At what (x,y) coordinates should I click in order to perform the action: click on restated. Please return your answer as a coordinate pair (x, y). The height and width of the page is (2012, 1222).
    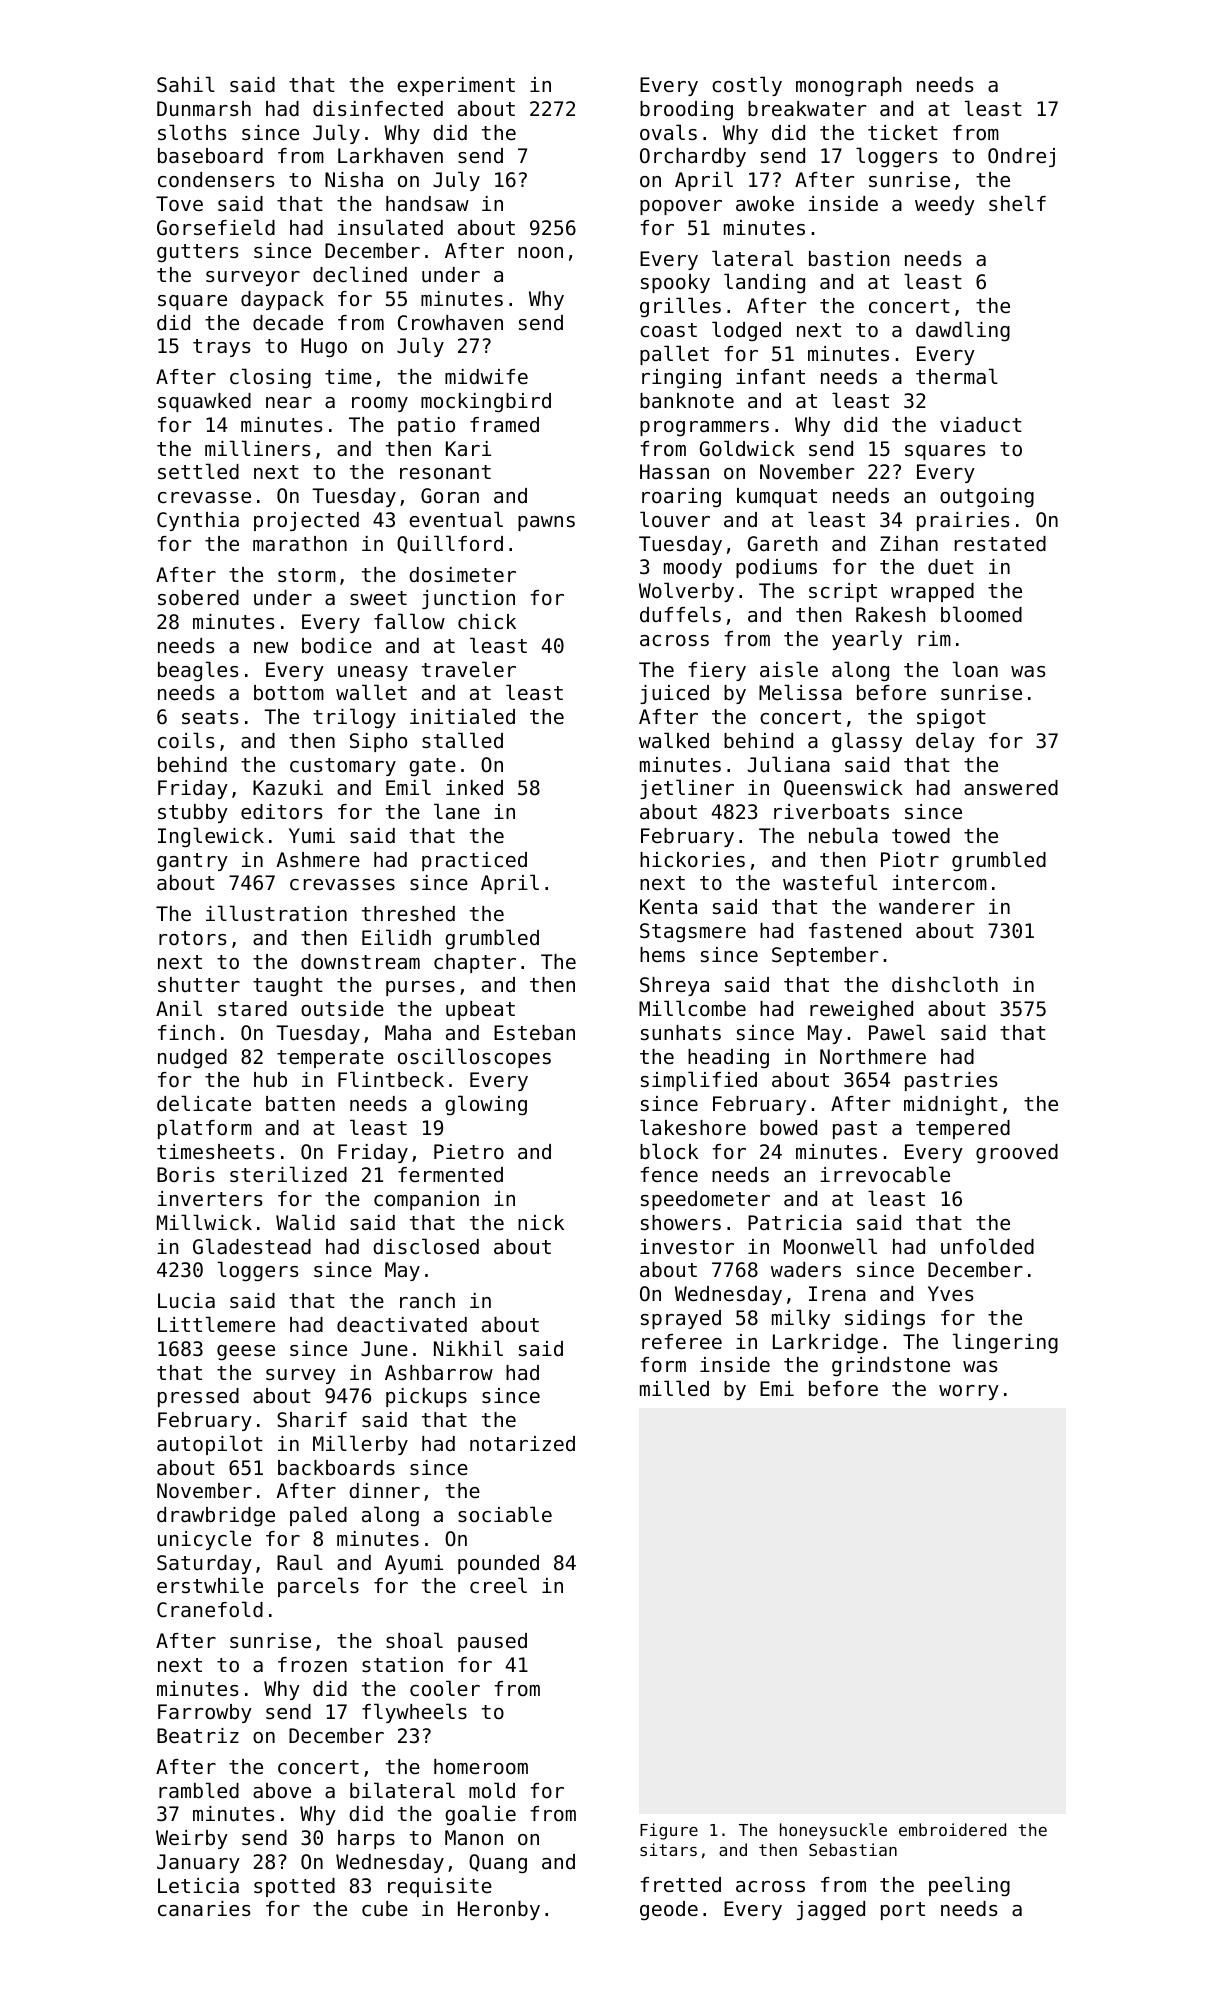
    Looking at the image, I should click on (1000, 544).
